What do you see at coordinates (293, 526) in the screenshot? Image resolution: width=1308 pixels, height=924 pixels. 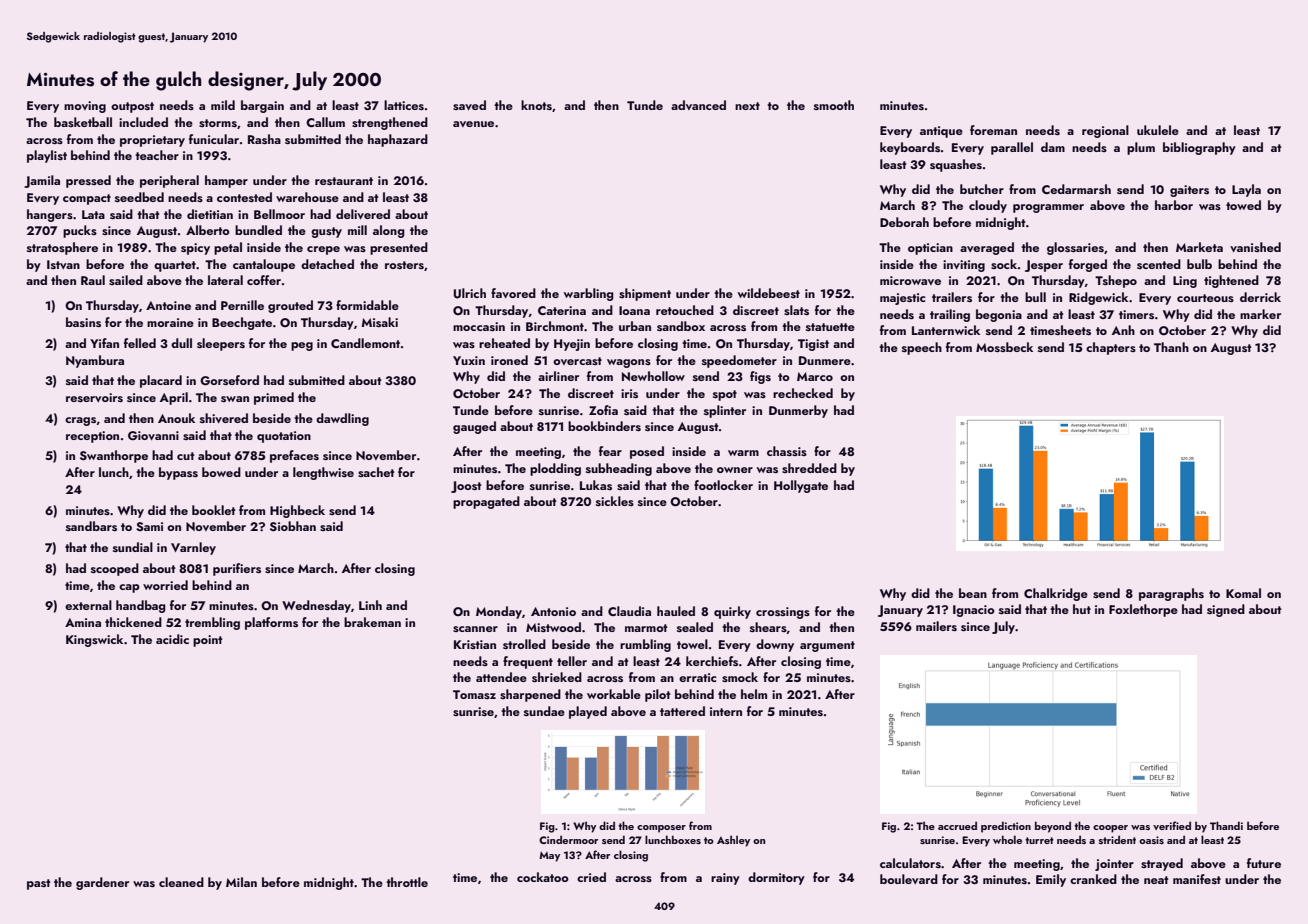 I see `Siobhan` at bounding box center [293, 526].
